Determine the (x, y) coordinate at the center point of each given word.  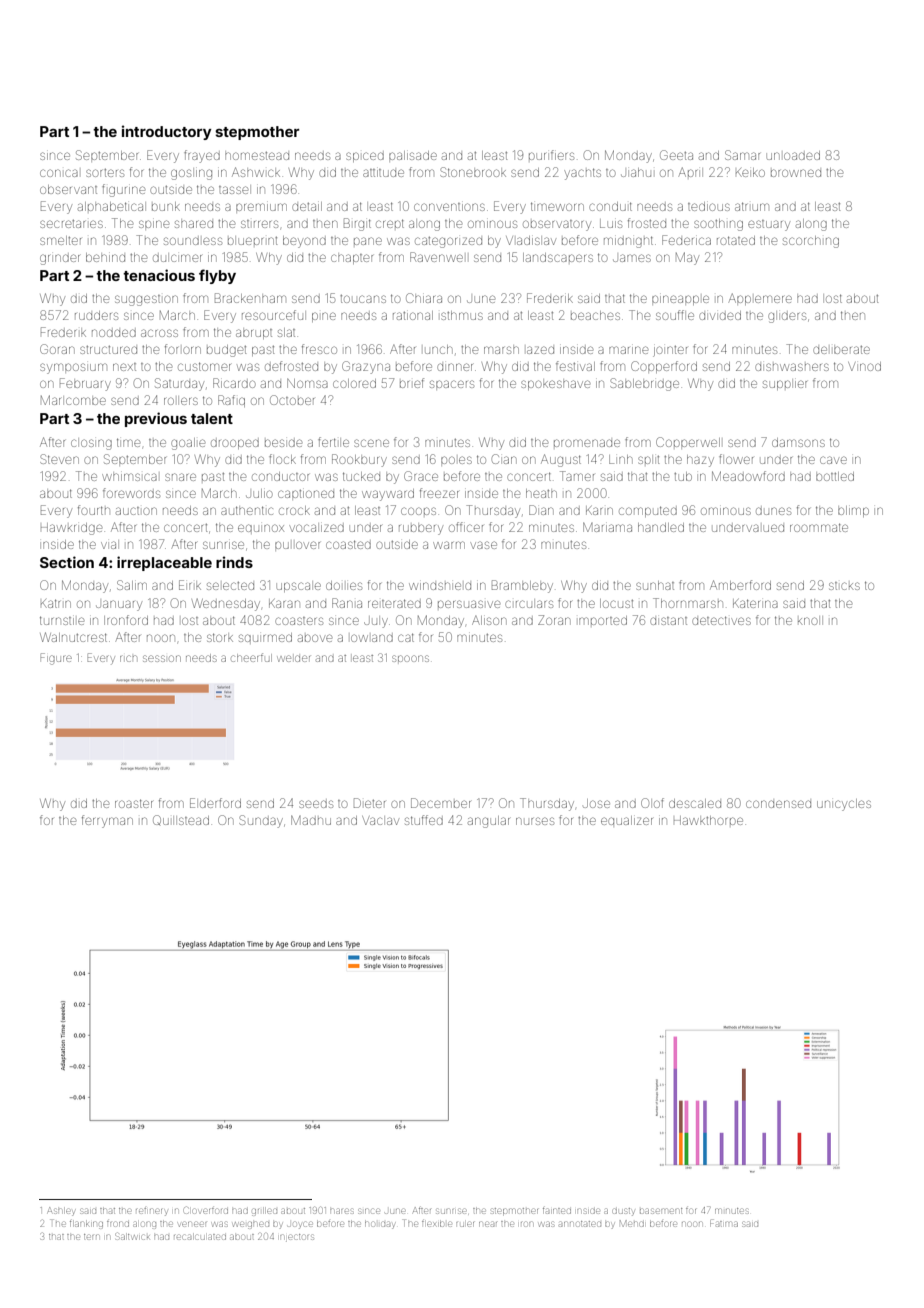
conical (59, 173)
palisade (413, 155)
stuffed (424, 820)
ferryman (107, 821)
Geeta (676, 155)
